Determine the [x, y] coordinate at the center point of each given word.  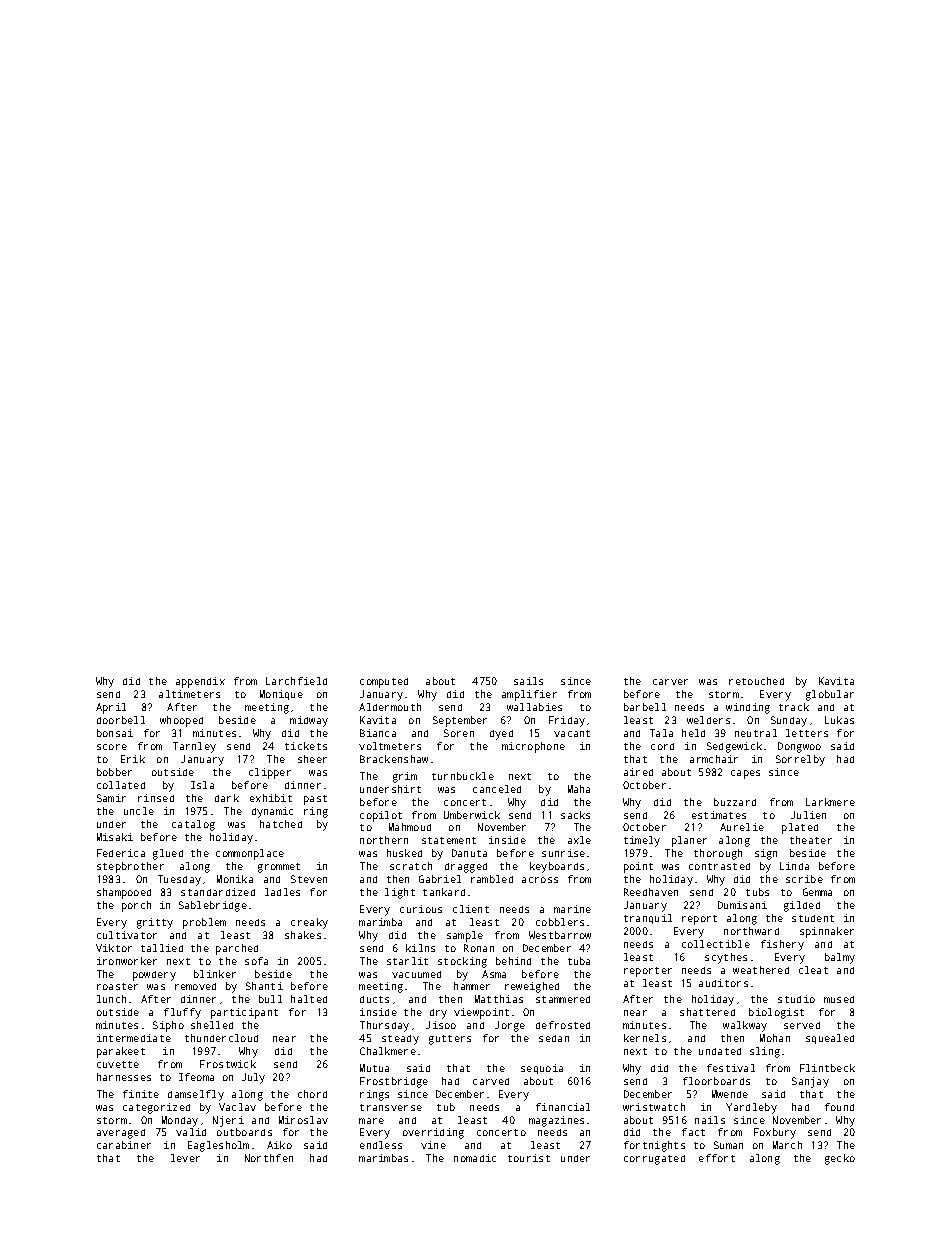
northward [751, 931]
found [839, 1107]
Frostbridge [394, 1082]
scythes [726, 958]
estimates [719, 815]
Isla [202, 785]
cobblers [560, 922]
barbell [645, 707]
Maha [579, 789]
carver [670, 682]
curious [421, 909]
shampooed [124, 893]
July [253, 1078]
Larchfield [296, 681]
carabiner [124, 1145]
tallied [162, 948]
